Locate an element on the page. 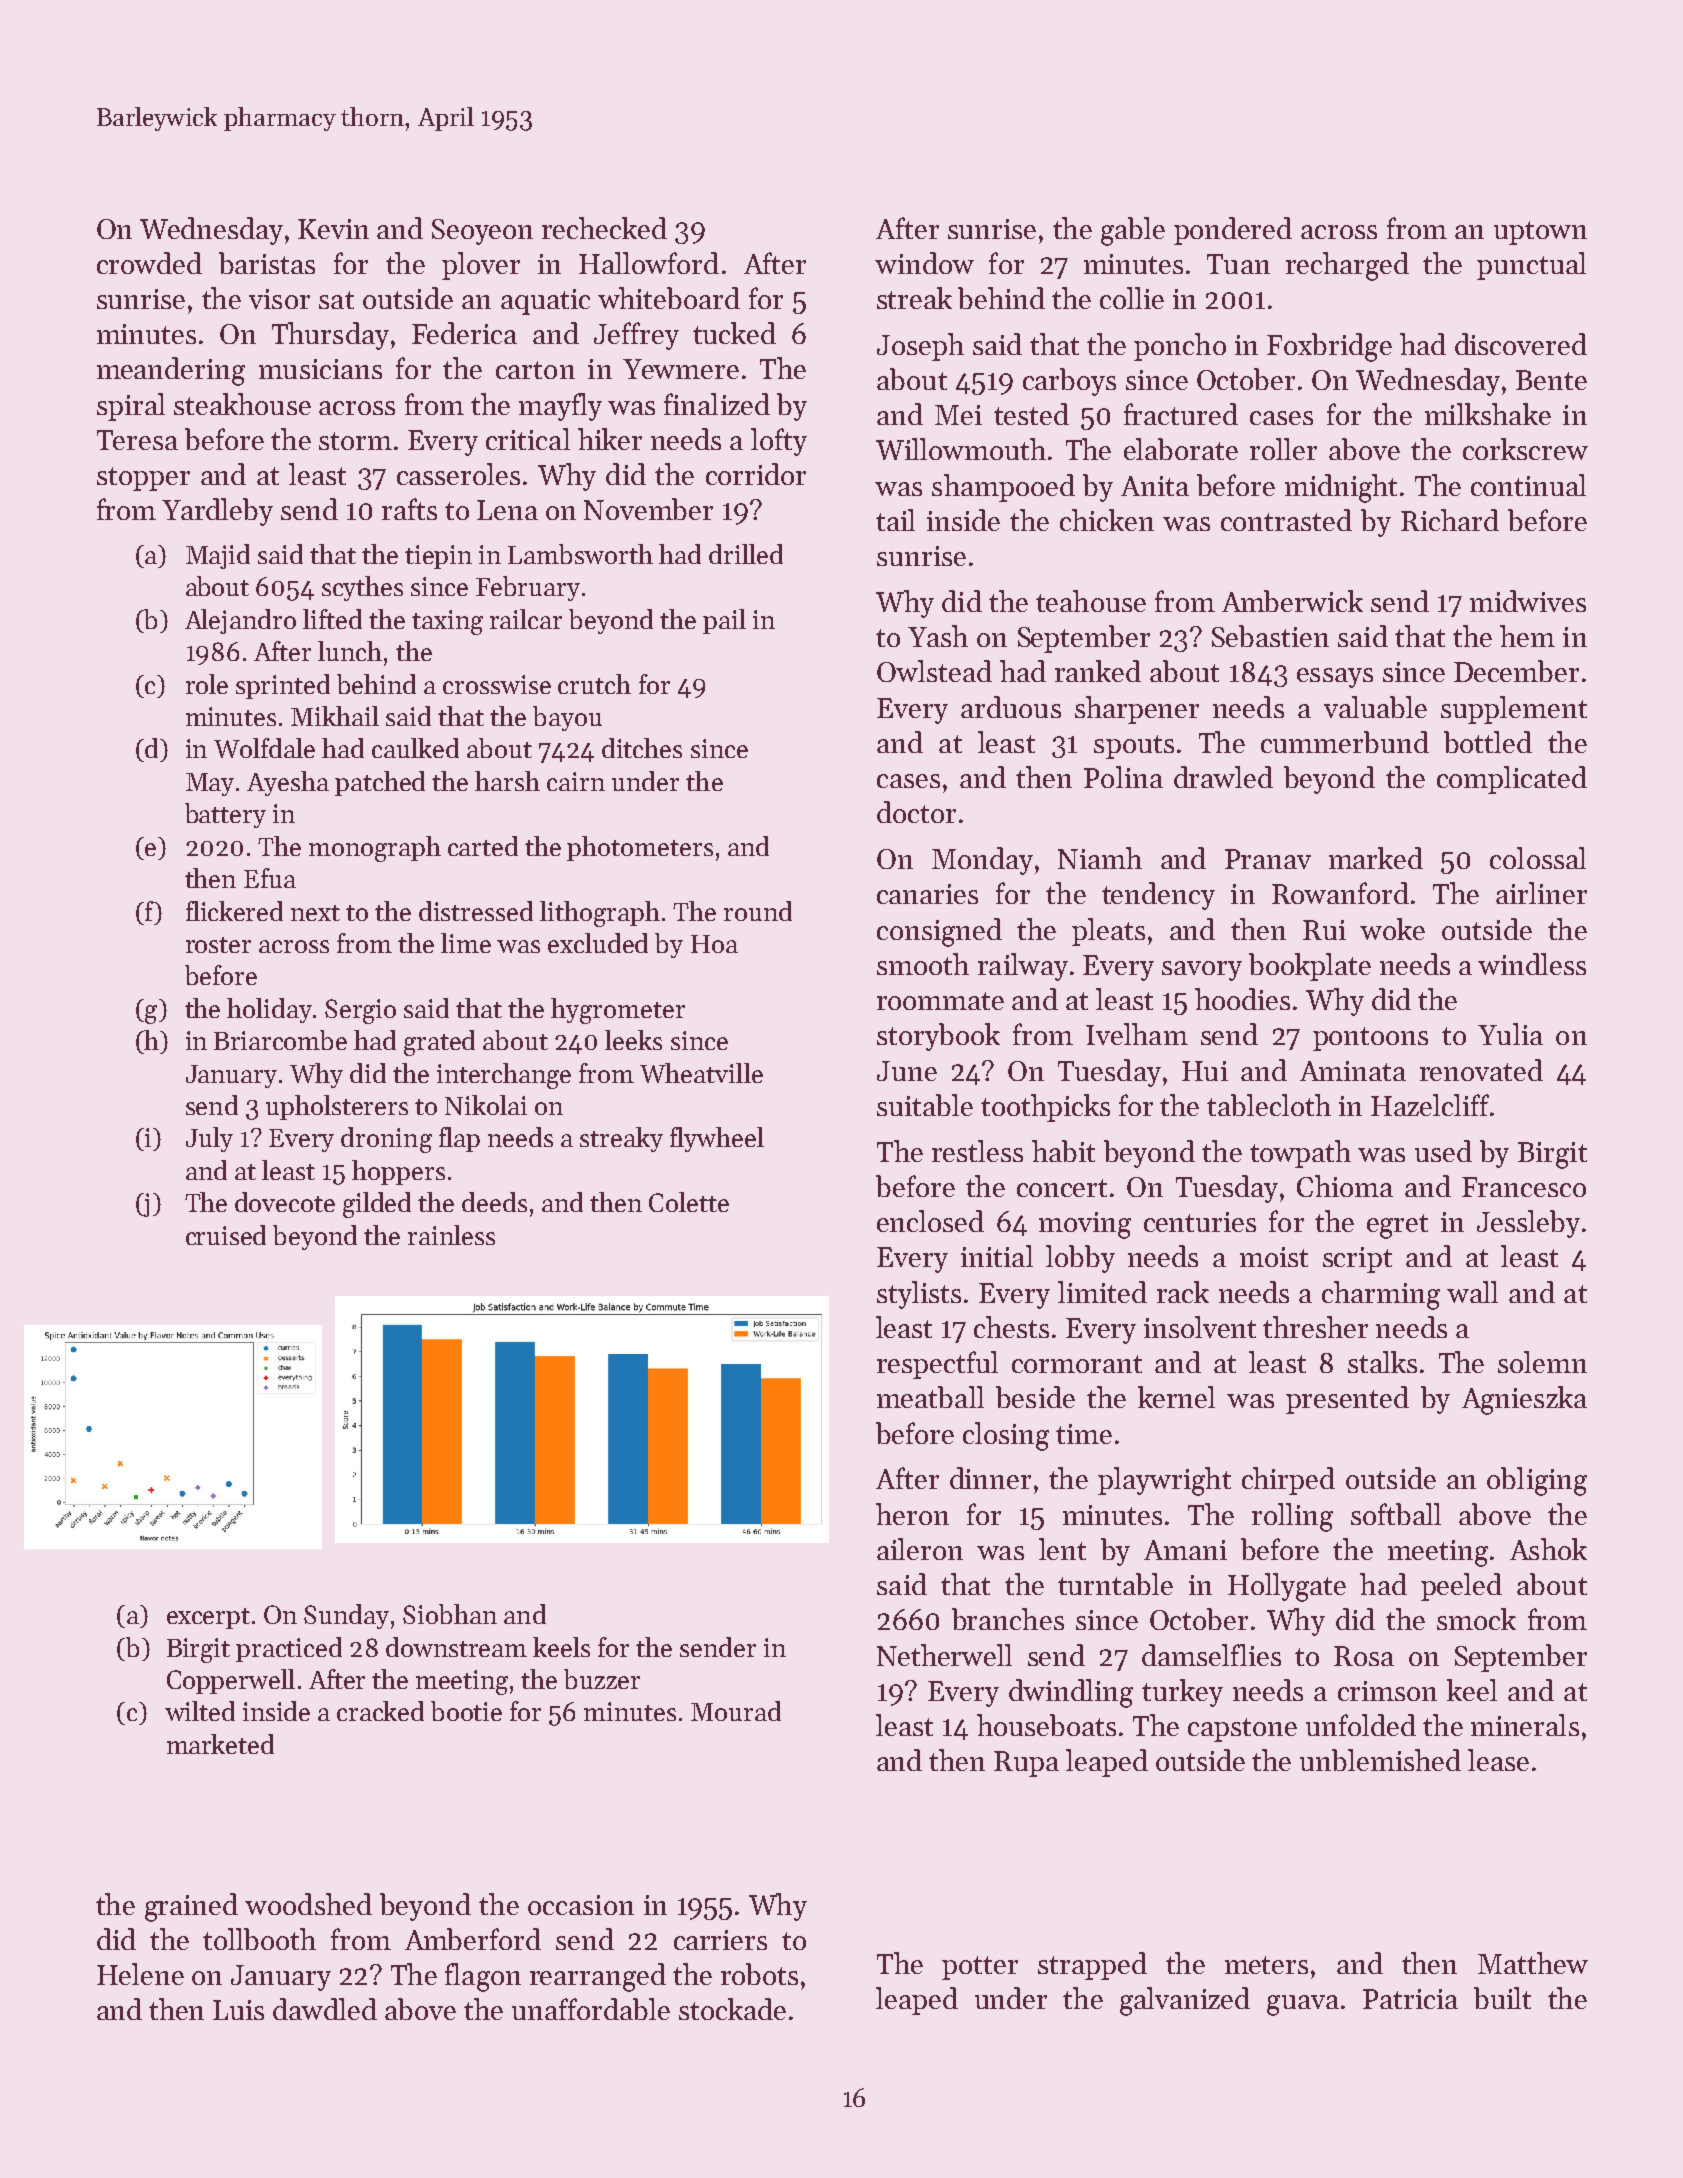  windless is located at coordinates (1532, 964).
